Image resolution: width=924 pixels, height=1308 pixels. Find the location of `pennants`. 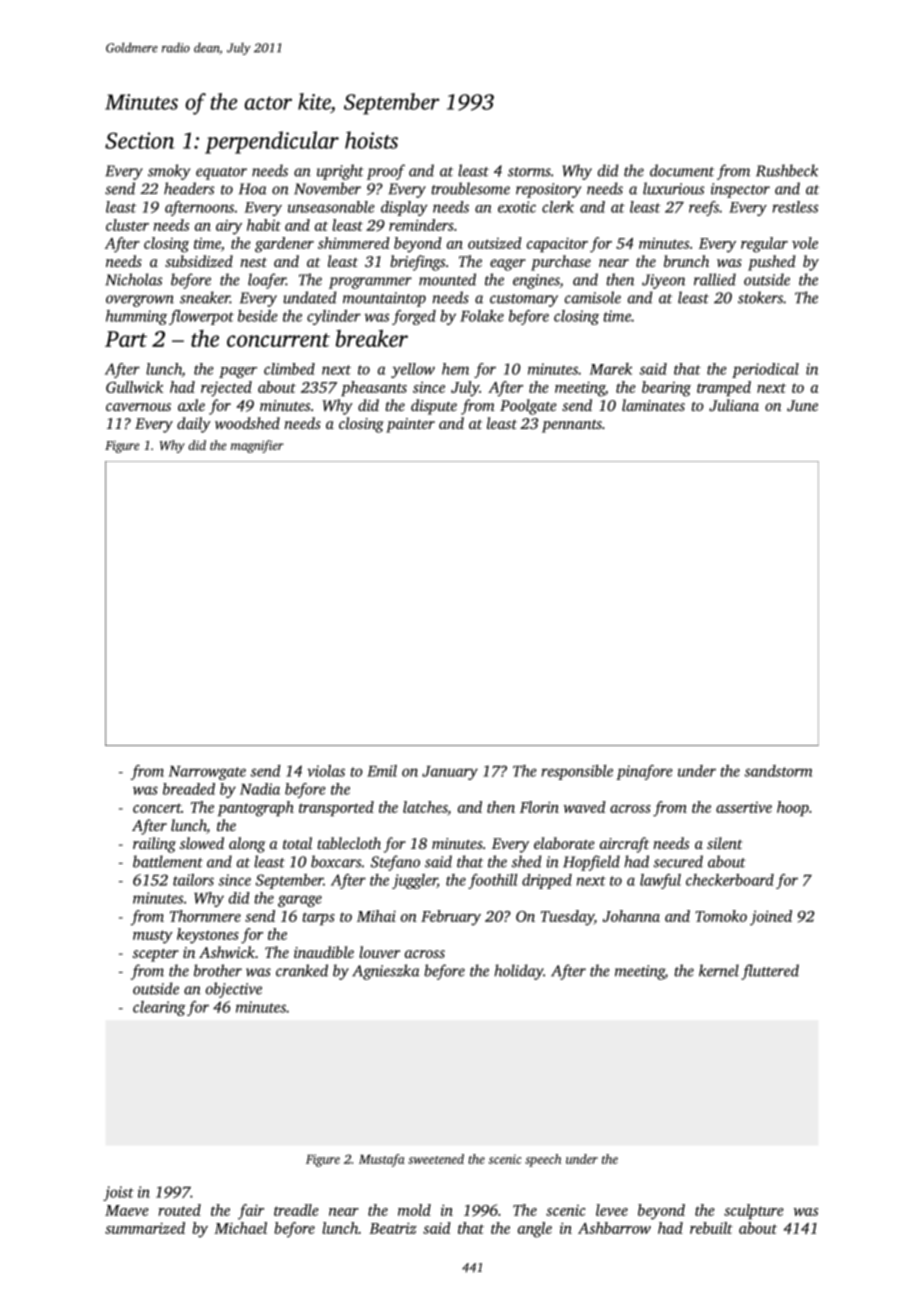

pennants is located at coordinates (572, 426).
